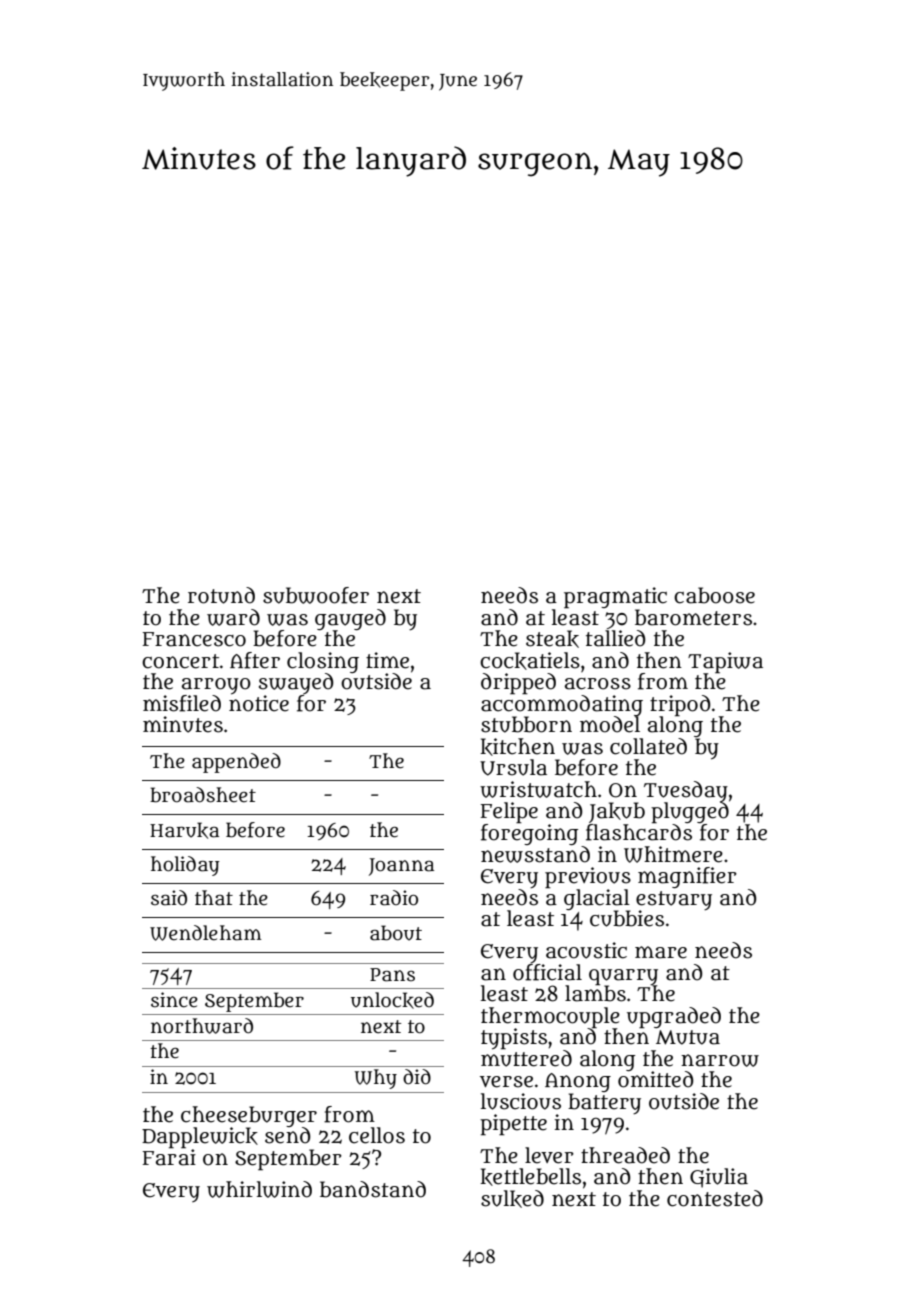  What do you see at coordinates (259, 1189) in the image?
I see `whirlwind` at bounding box center [259, 1189].
